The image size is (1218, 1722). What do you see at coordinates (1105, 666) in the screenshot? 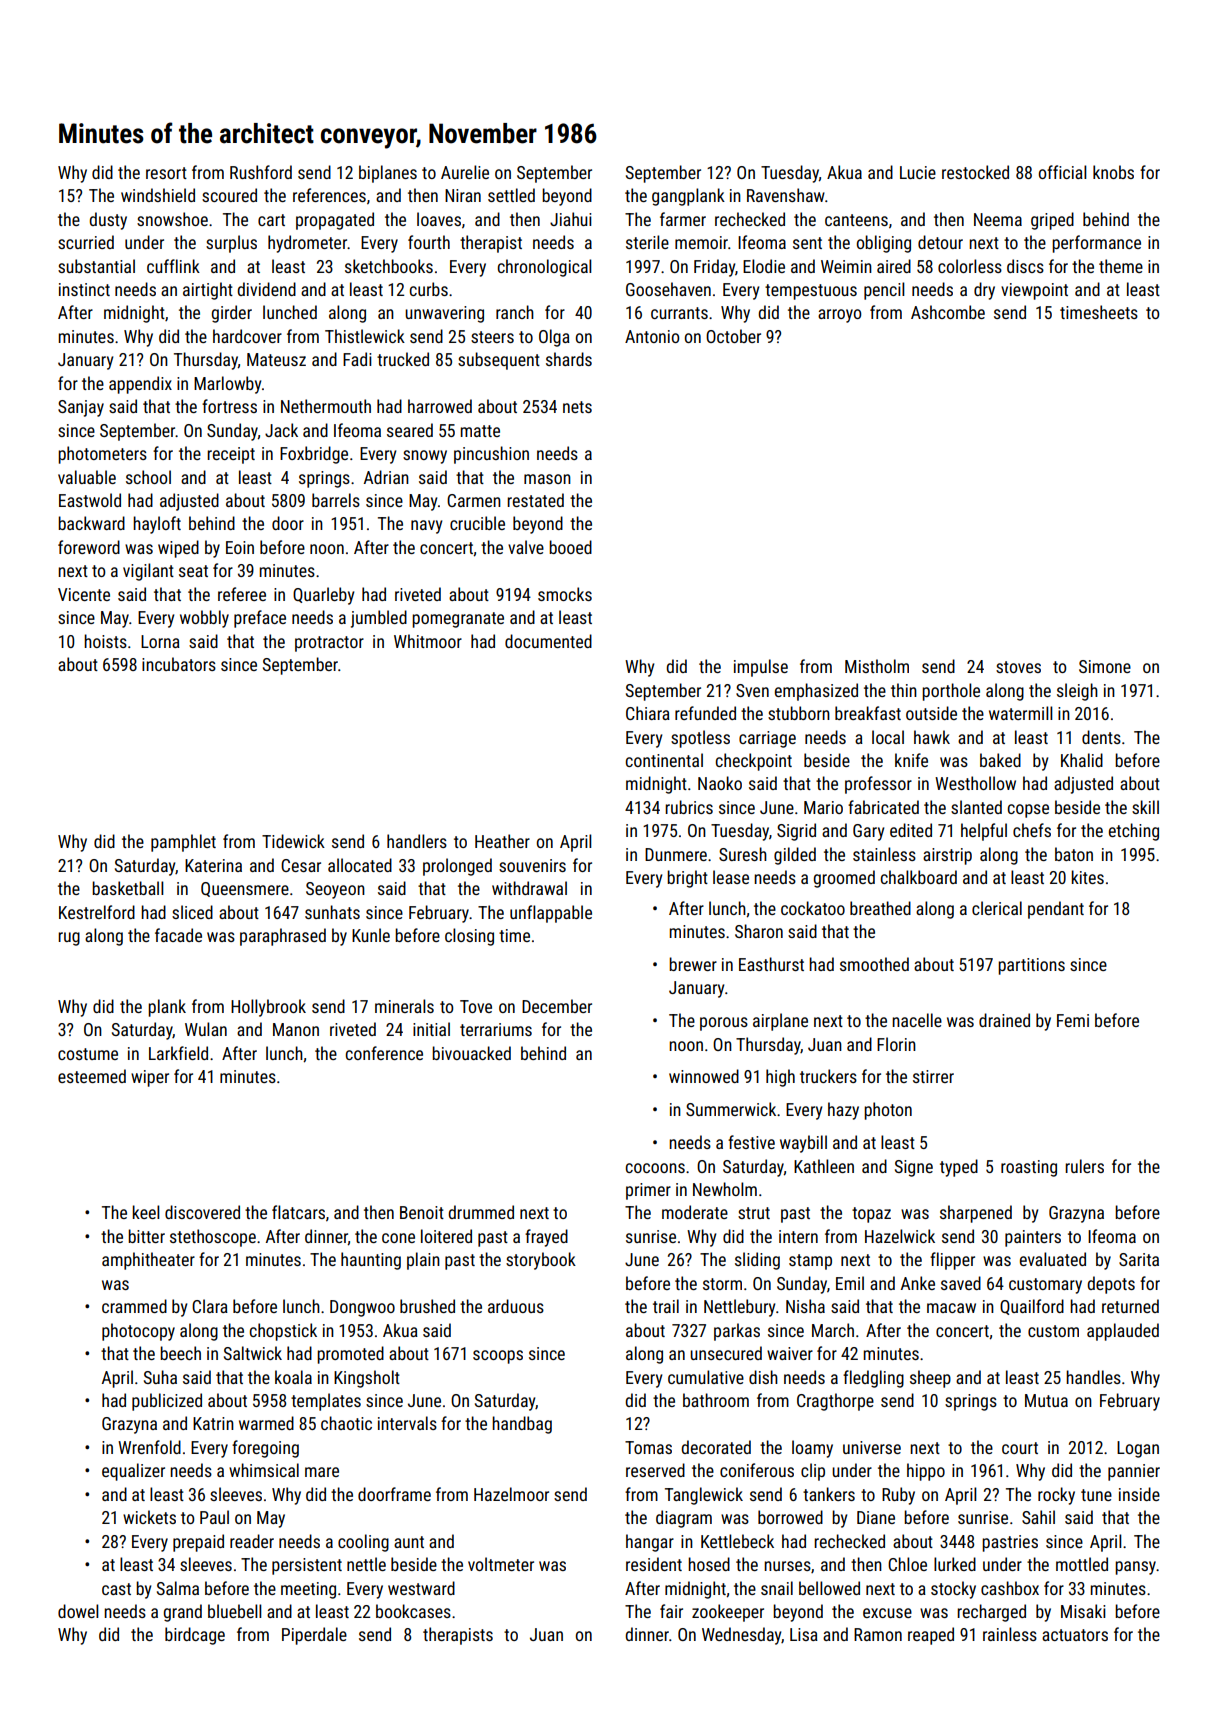
I see `Simone` at bounding box center [1105, 666].
